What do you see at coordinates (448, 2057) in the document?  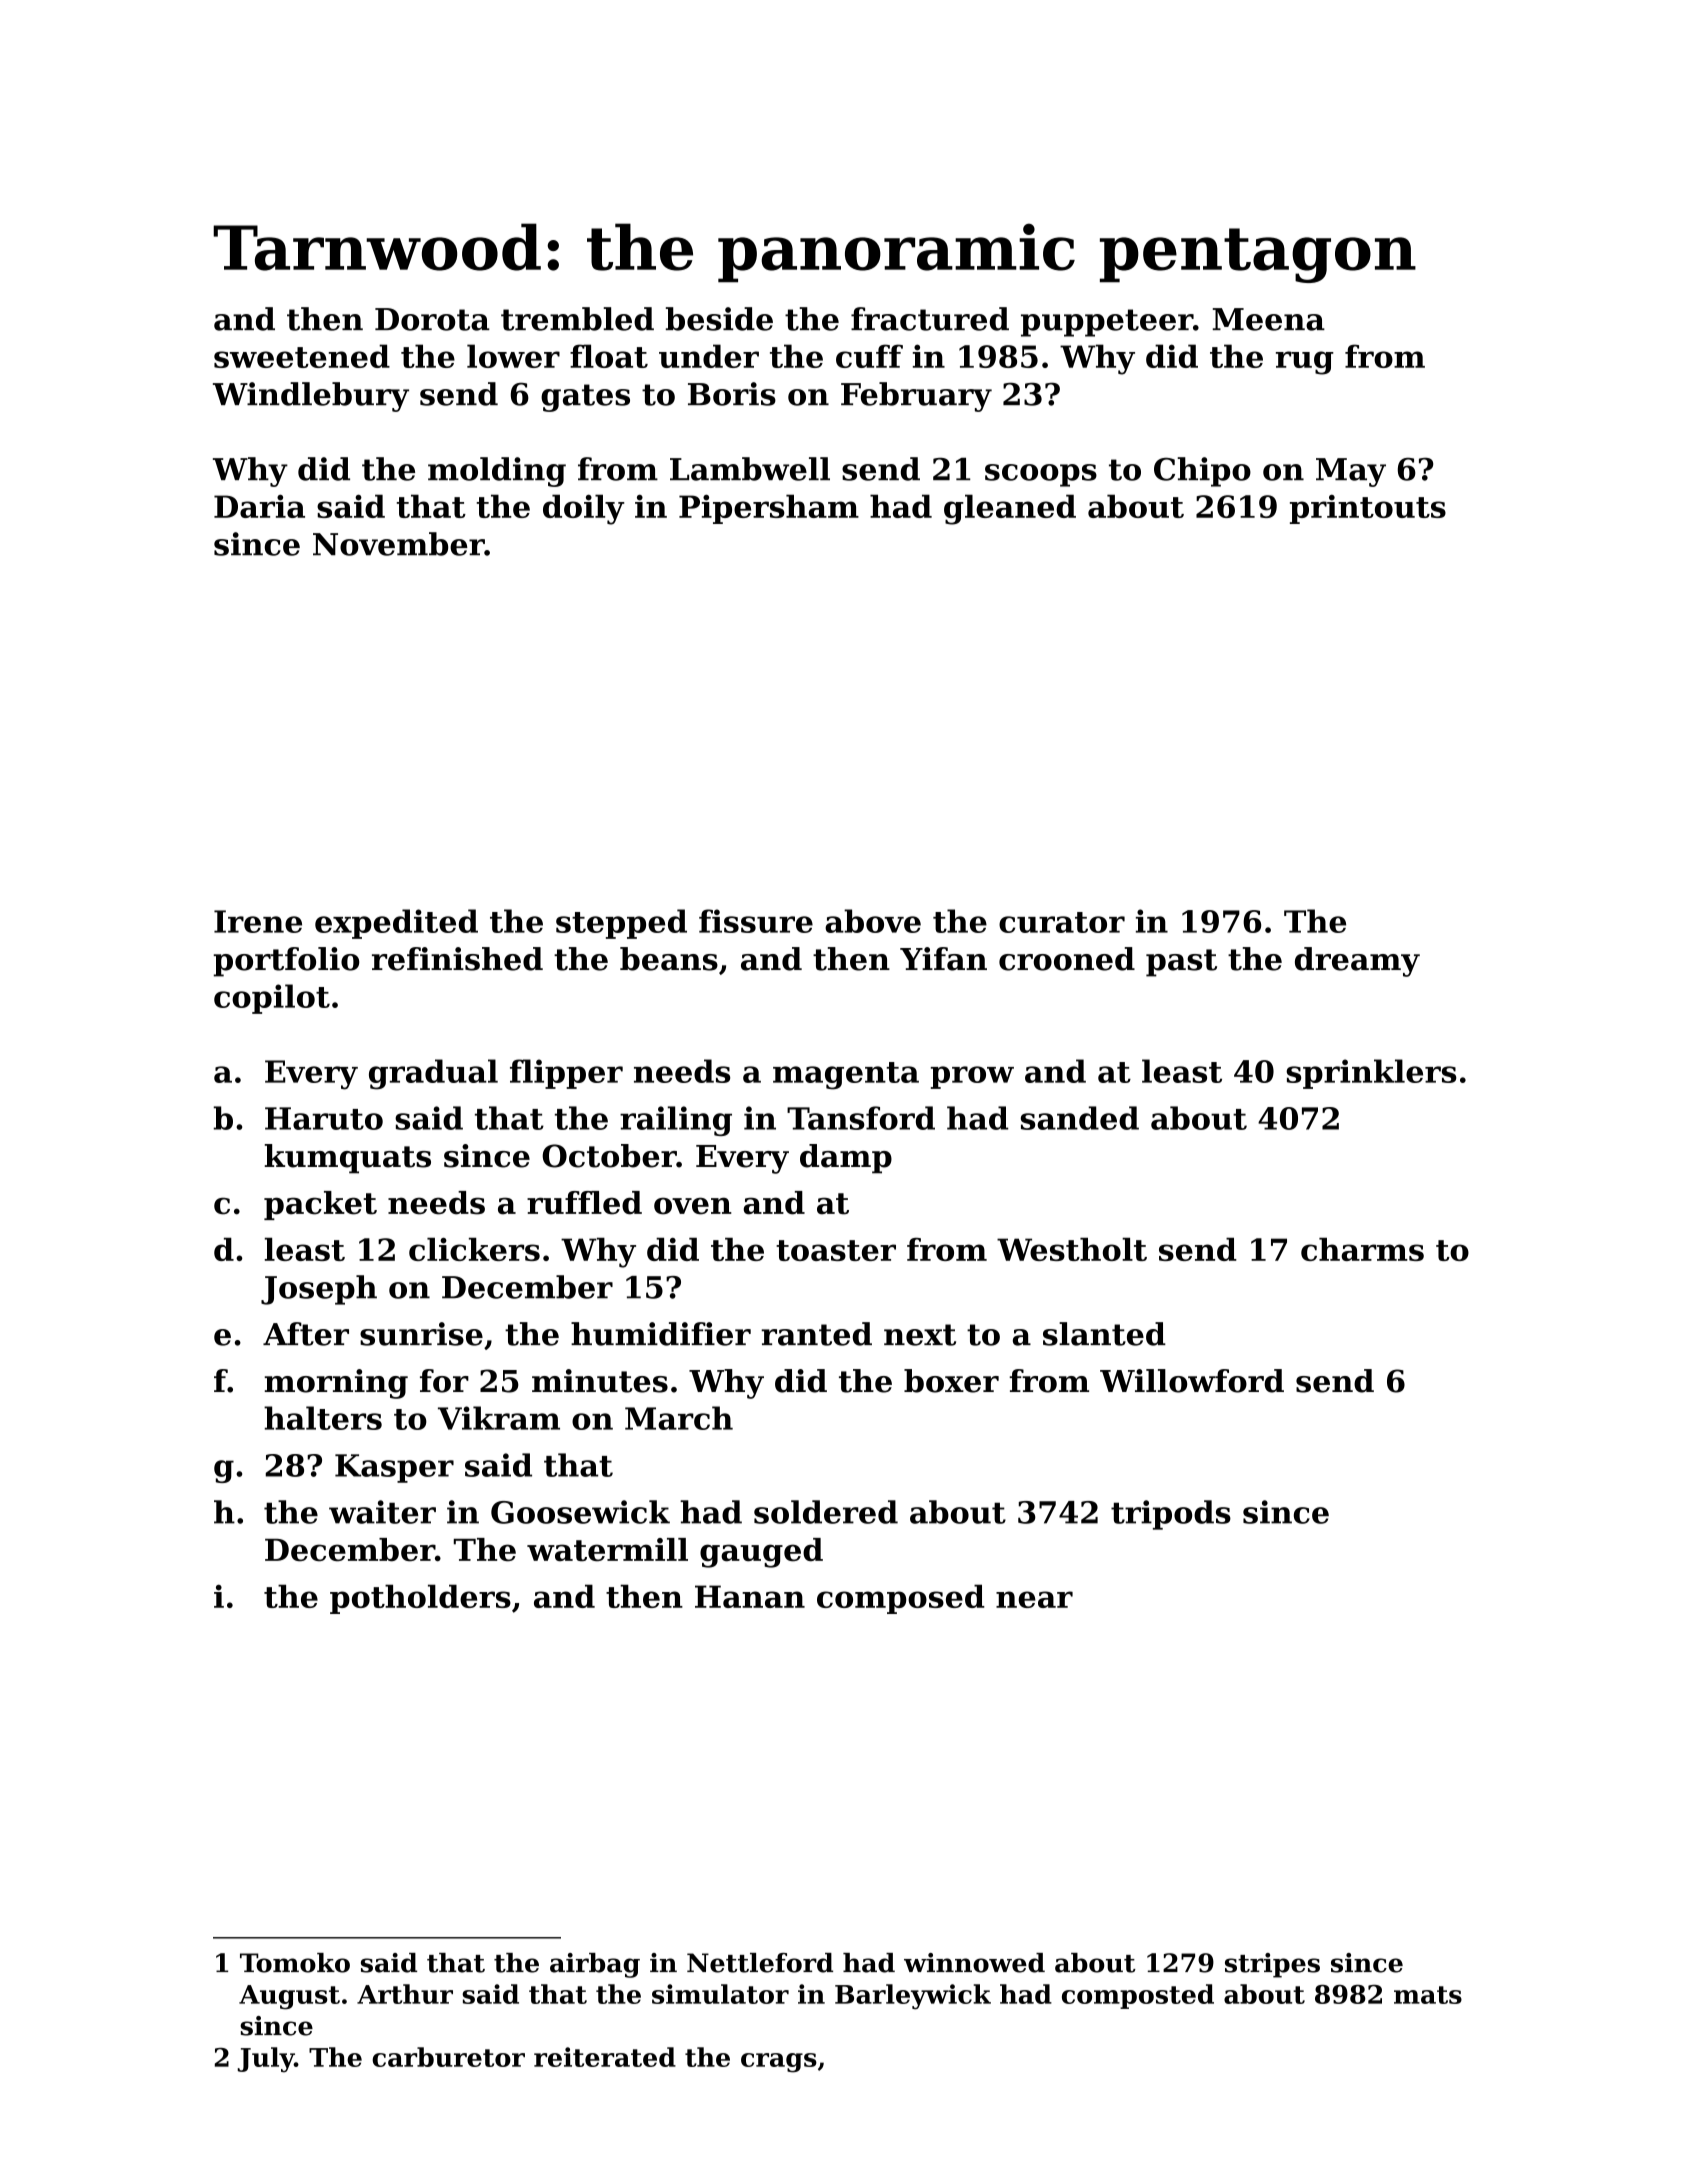 I see `carburetor` at bounding box center [448, 2057].
